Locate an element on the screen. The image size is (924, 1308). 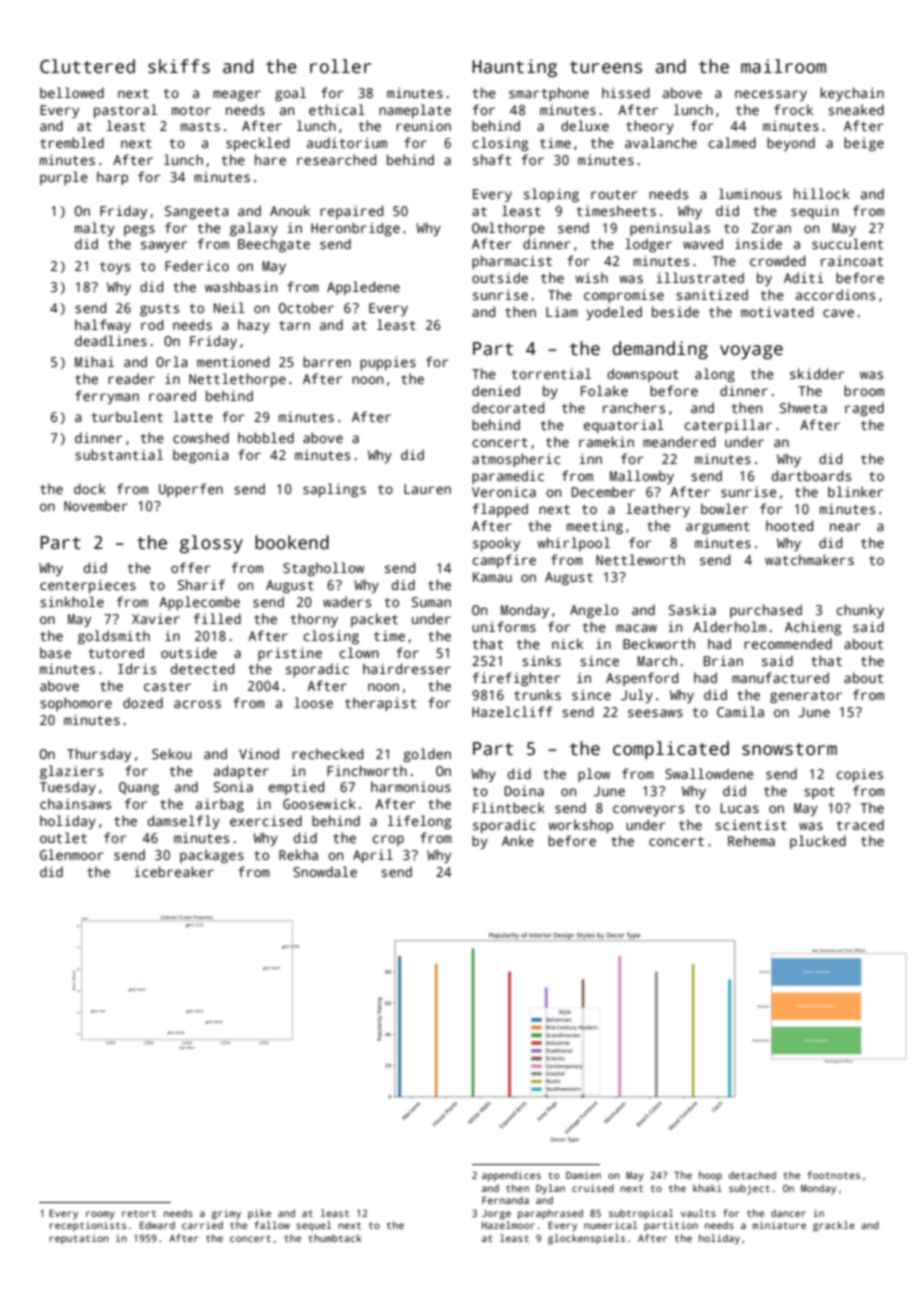
Lucas is located at coordinates (740, 808).
